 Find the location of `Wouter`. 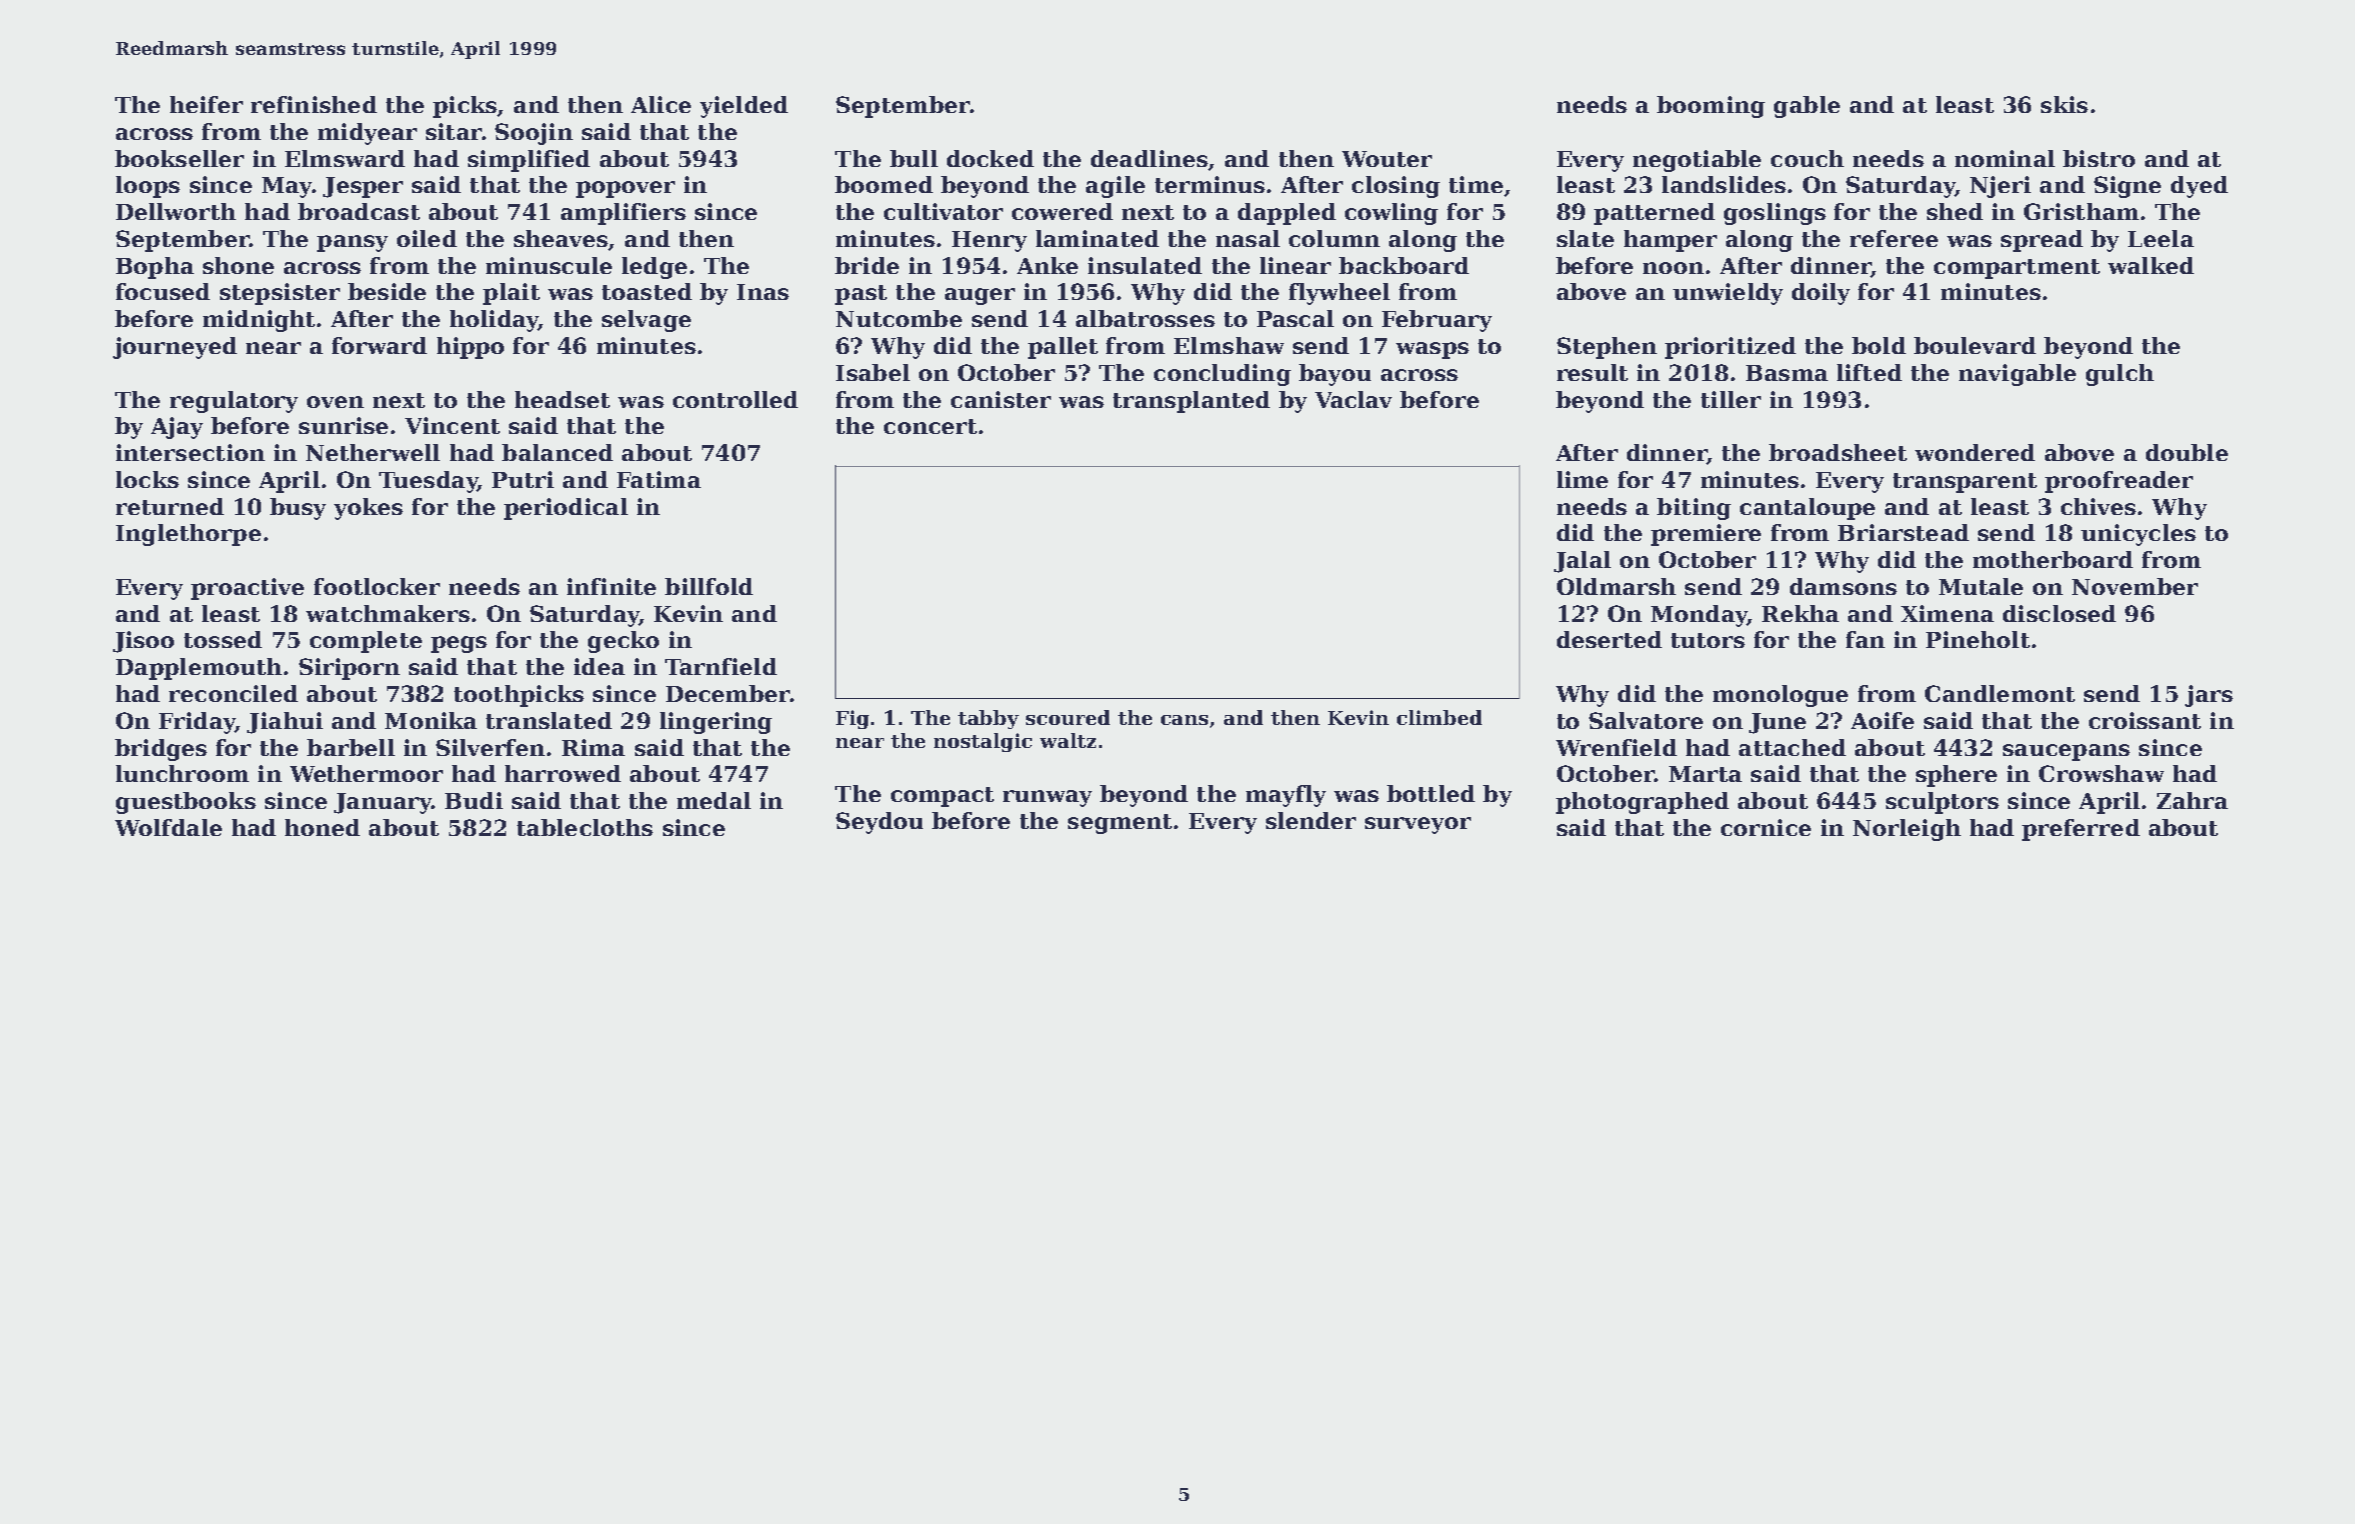

Wouter is located at coordinates (1387, 159).
